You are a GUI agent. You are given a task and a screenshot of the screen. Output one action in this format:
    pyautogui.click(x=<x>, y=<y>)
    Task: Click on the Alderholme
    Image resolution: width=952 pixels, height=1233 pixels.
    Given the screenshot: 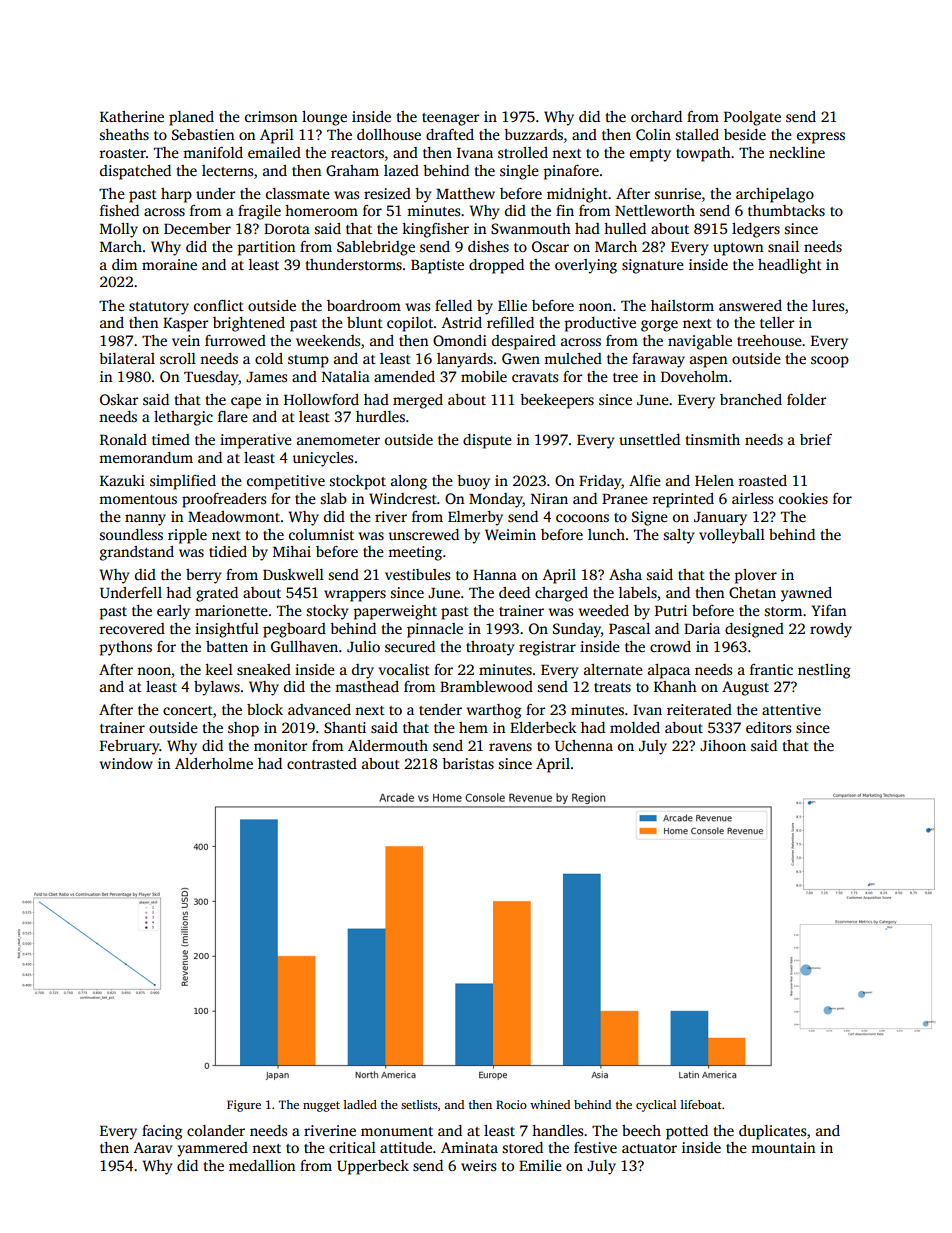 What is the action you would take?
    pyautogui.click(x=214, y=763)
